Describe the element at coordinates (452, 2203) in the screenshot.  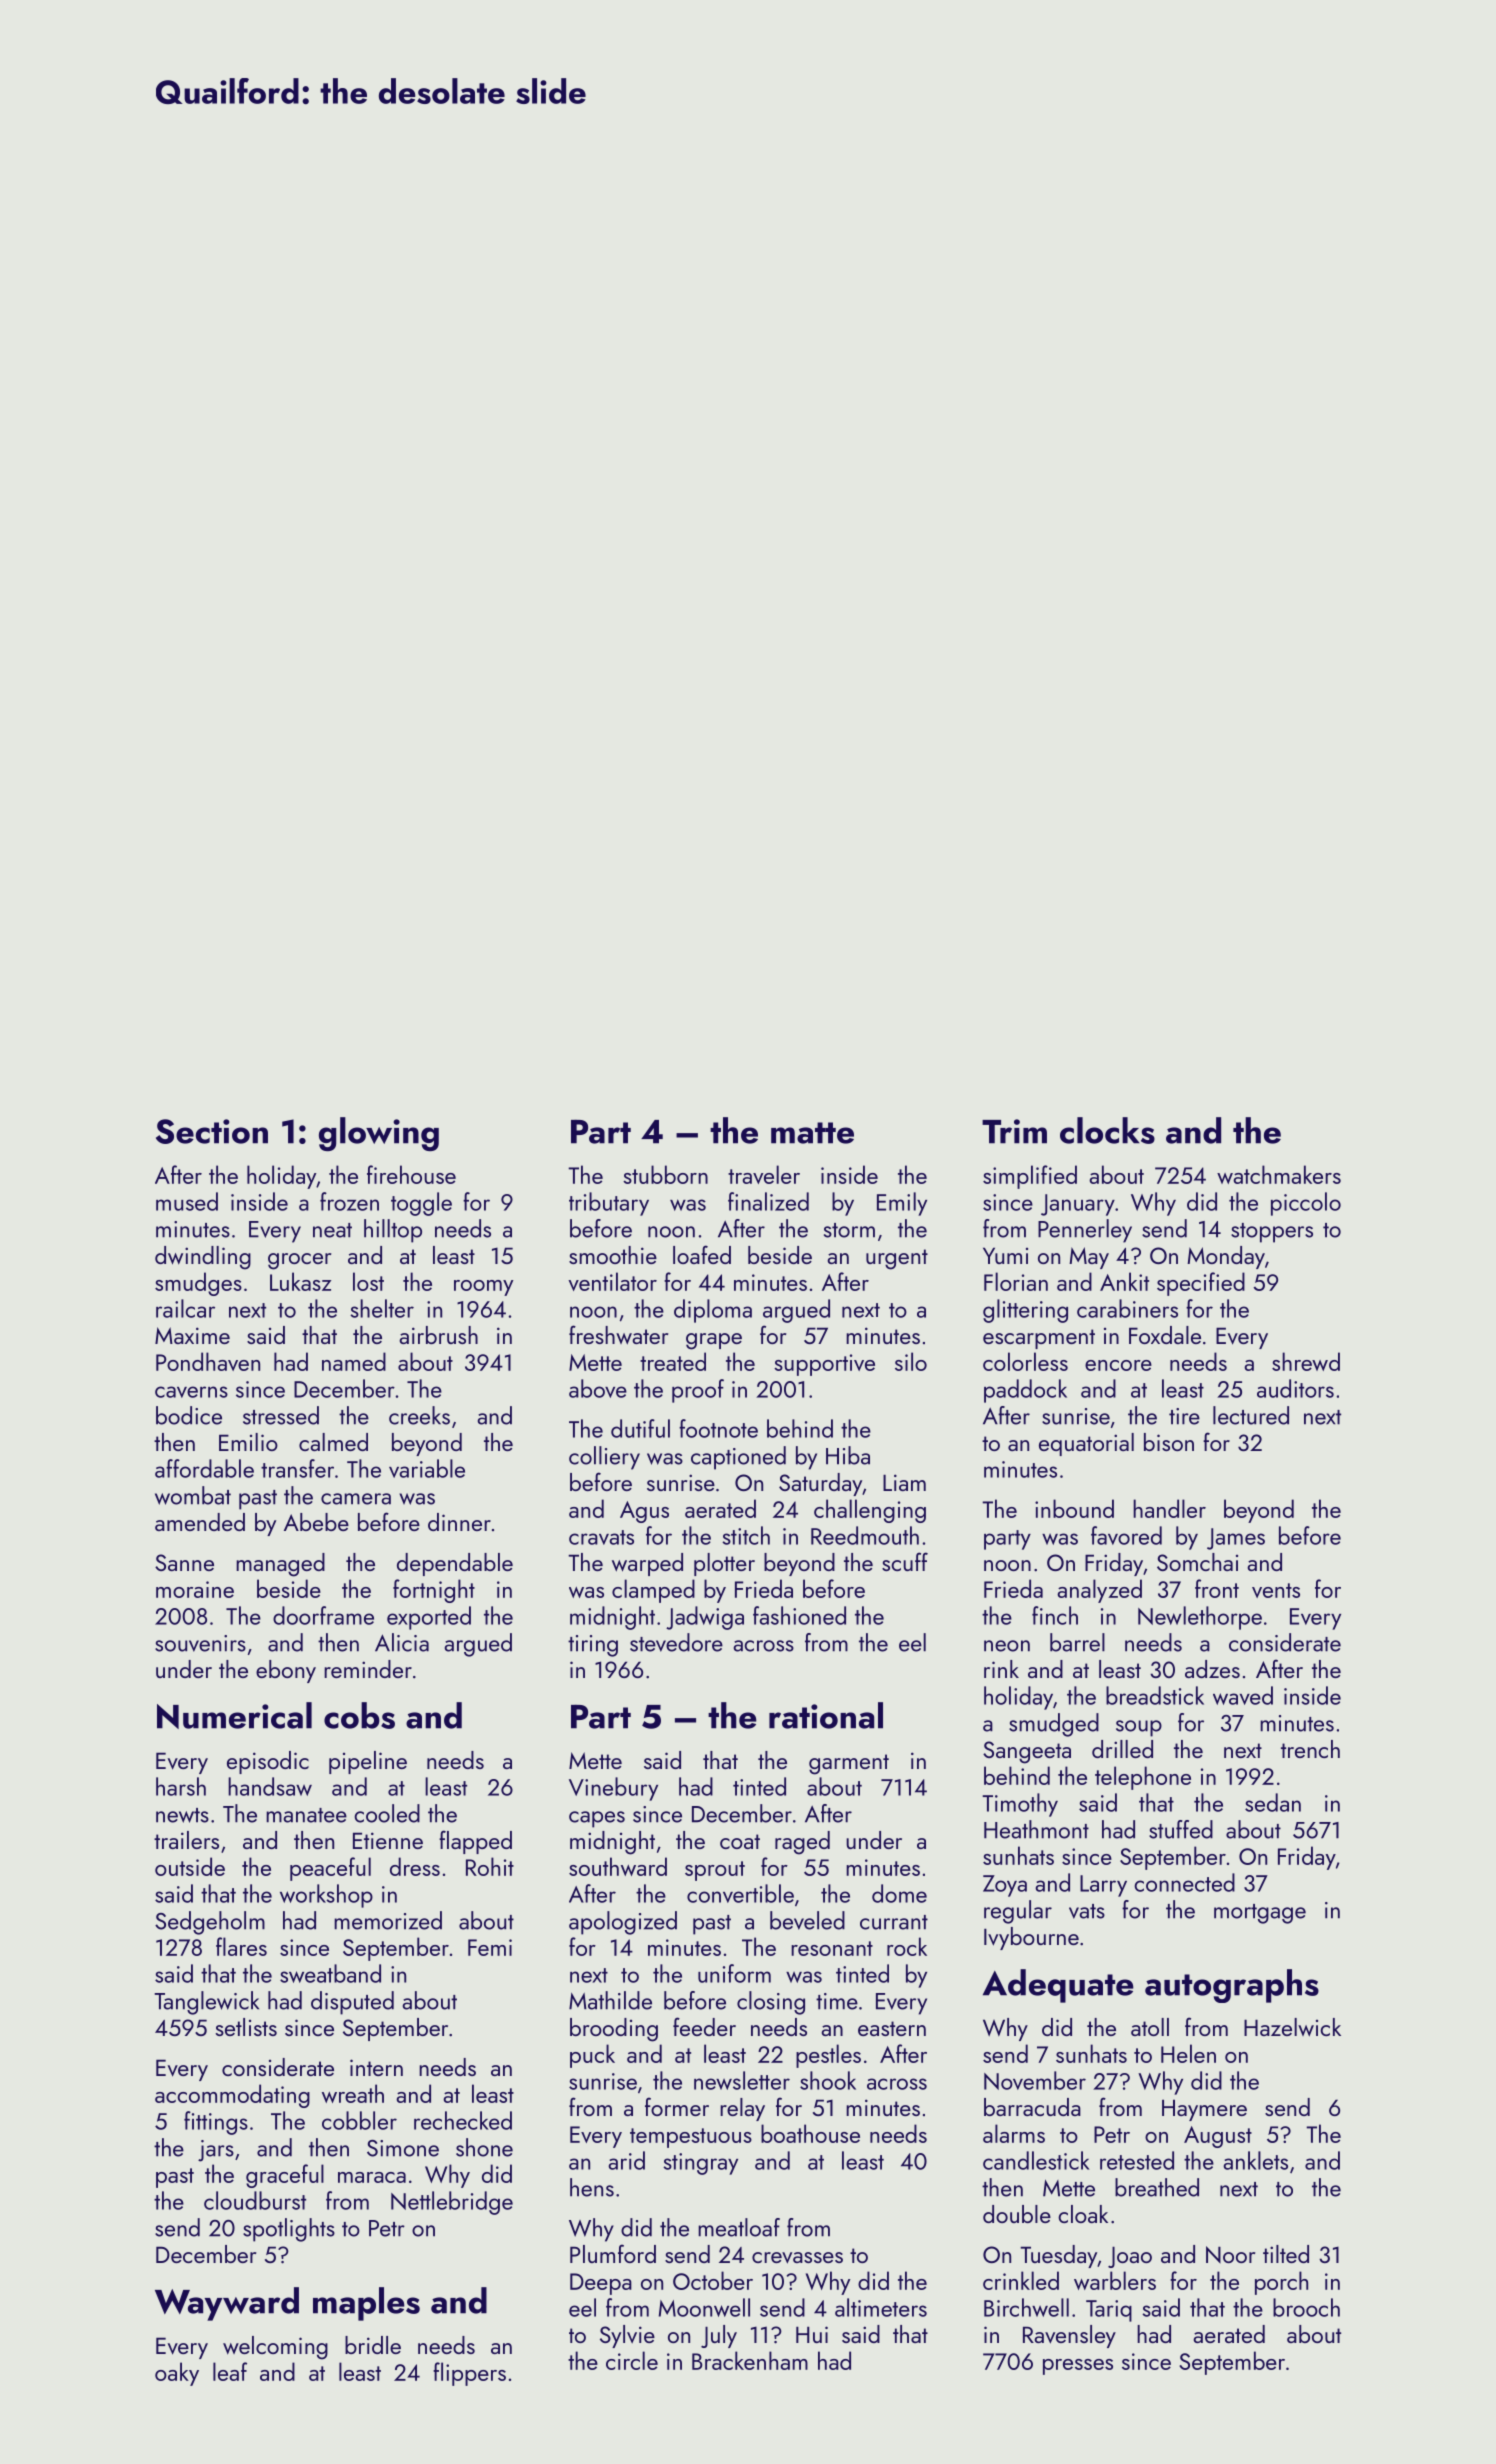
I see `Nettlebridge` at that location.
